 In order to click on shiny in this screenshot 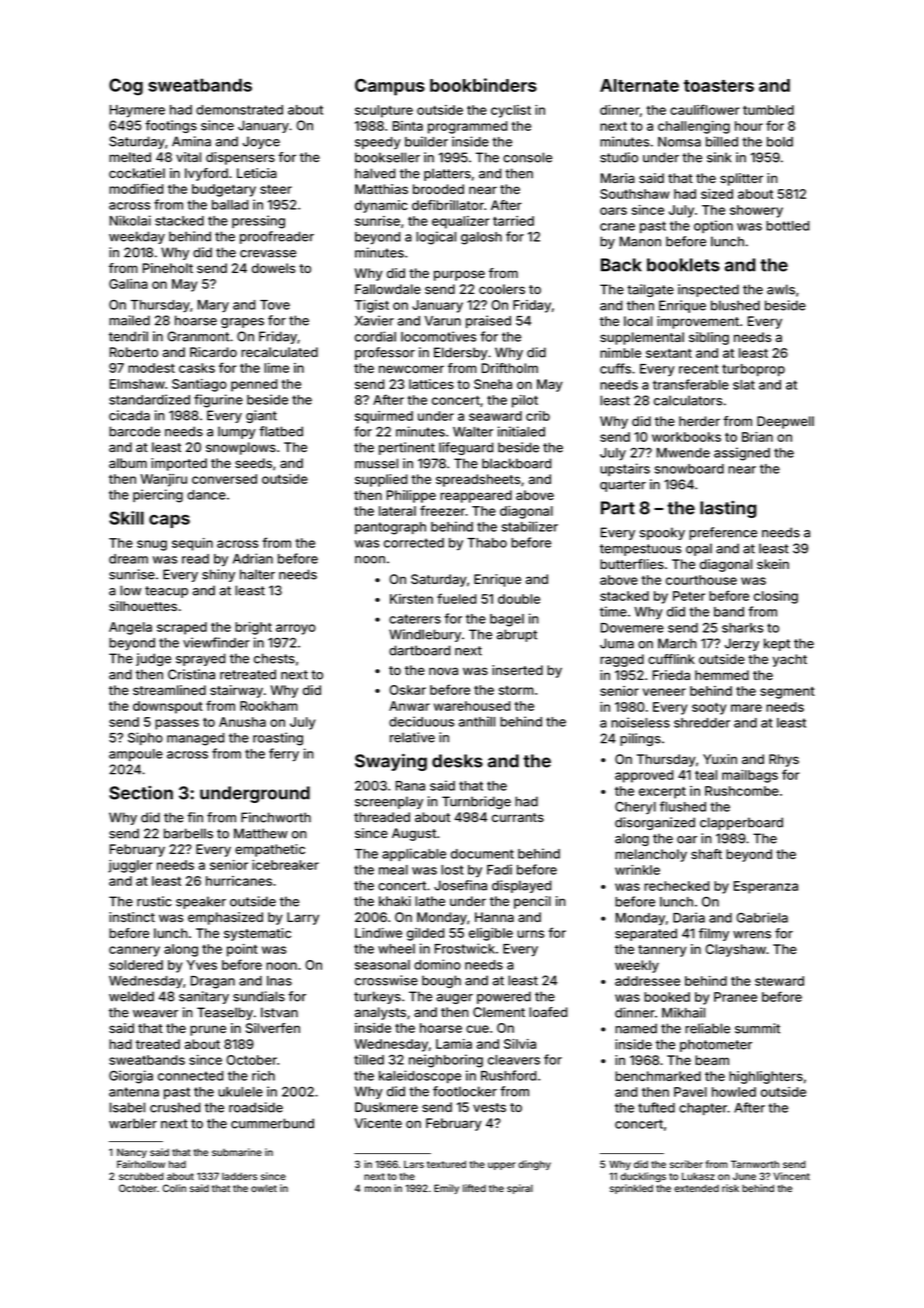, I will do `click(218, 575)`.
